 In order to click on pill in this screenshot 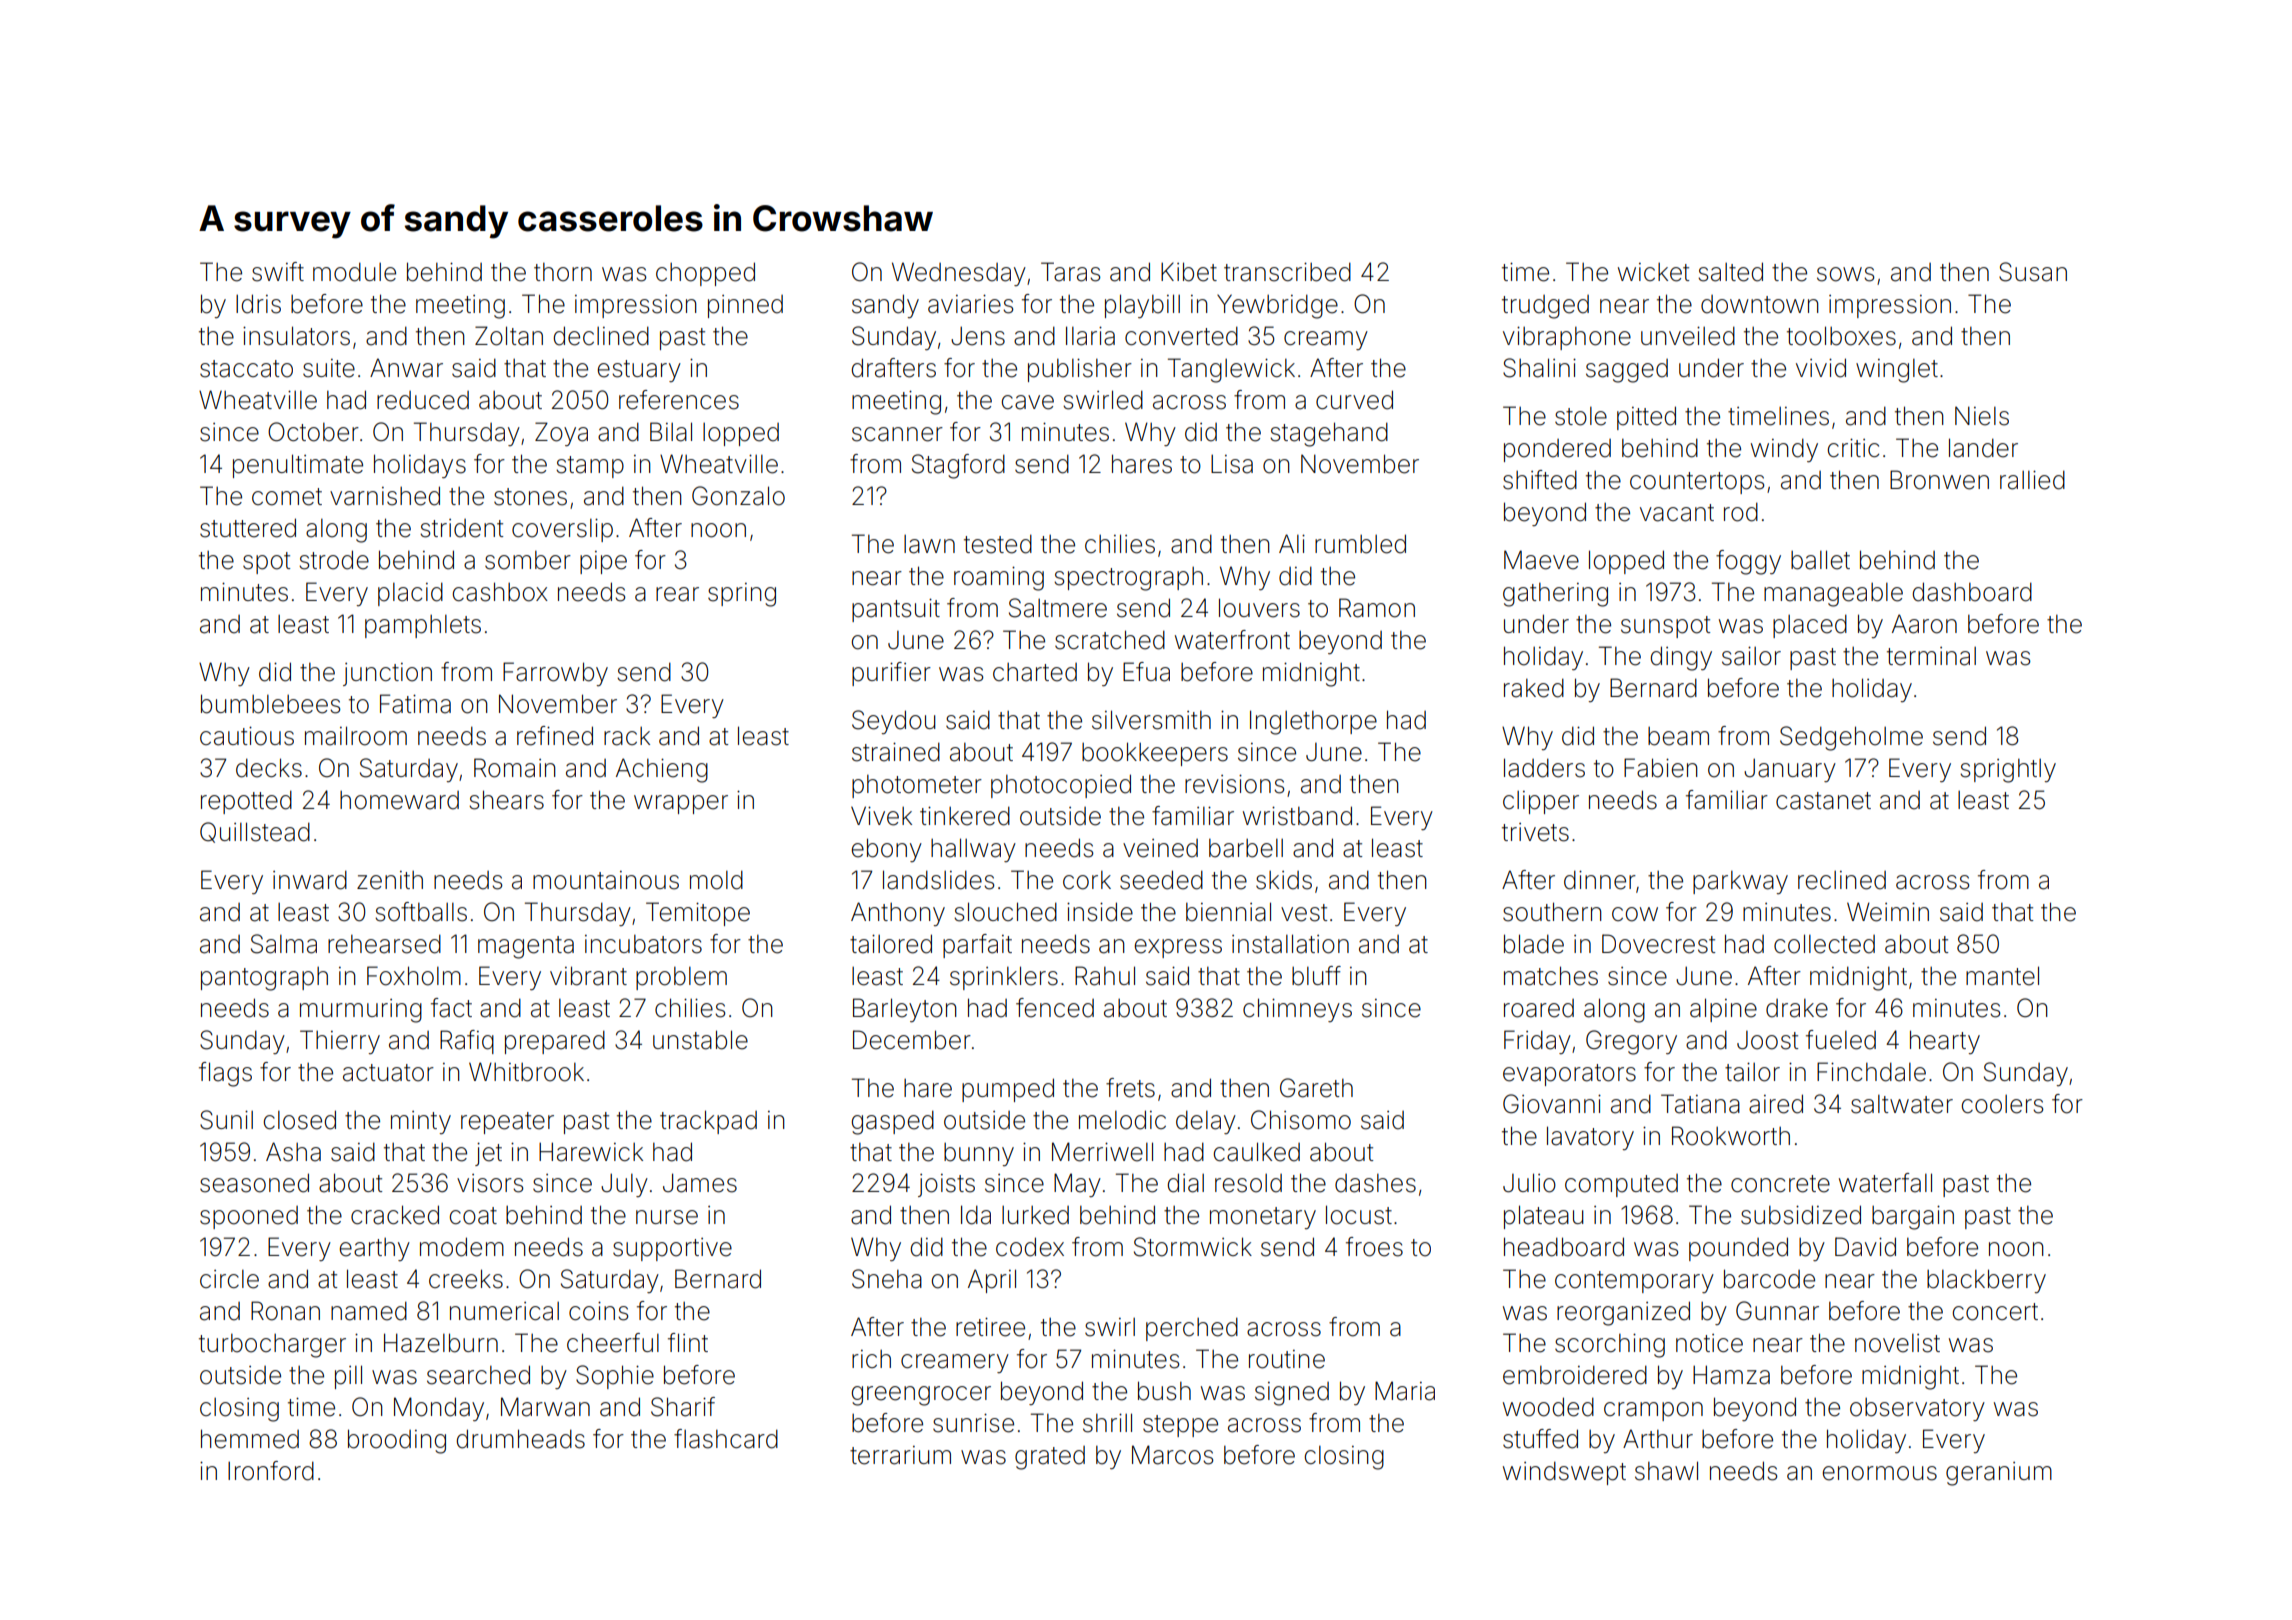, I will do `click(348, 1377)`.
